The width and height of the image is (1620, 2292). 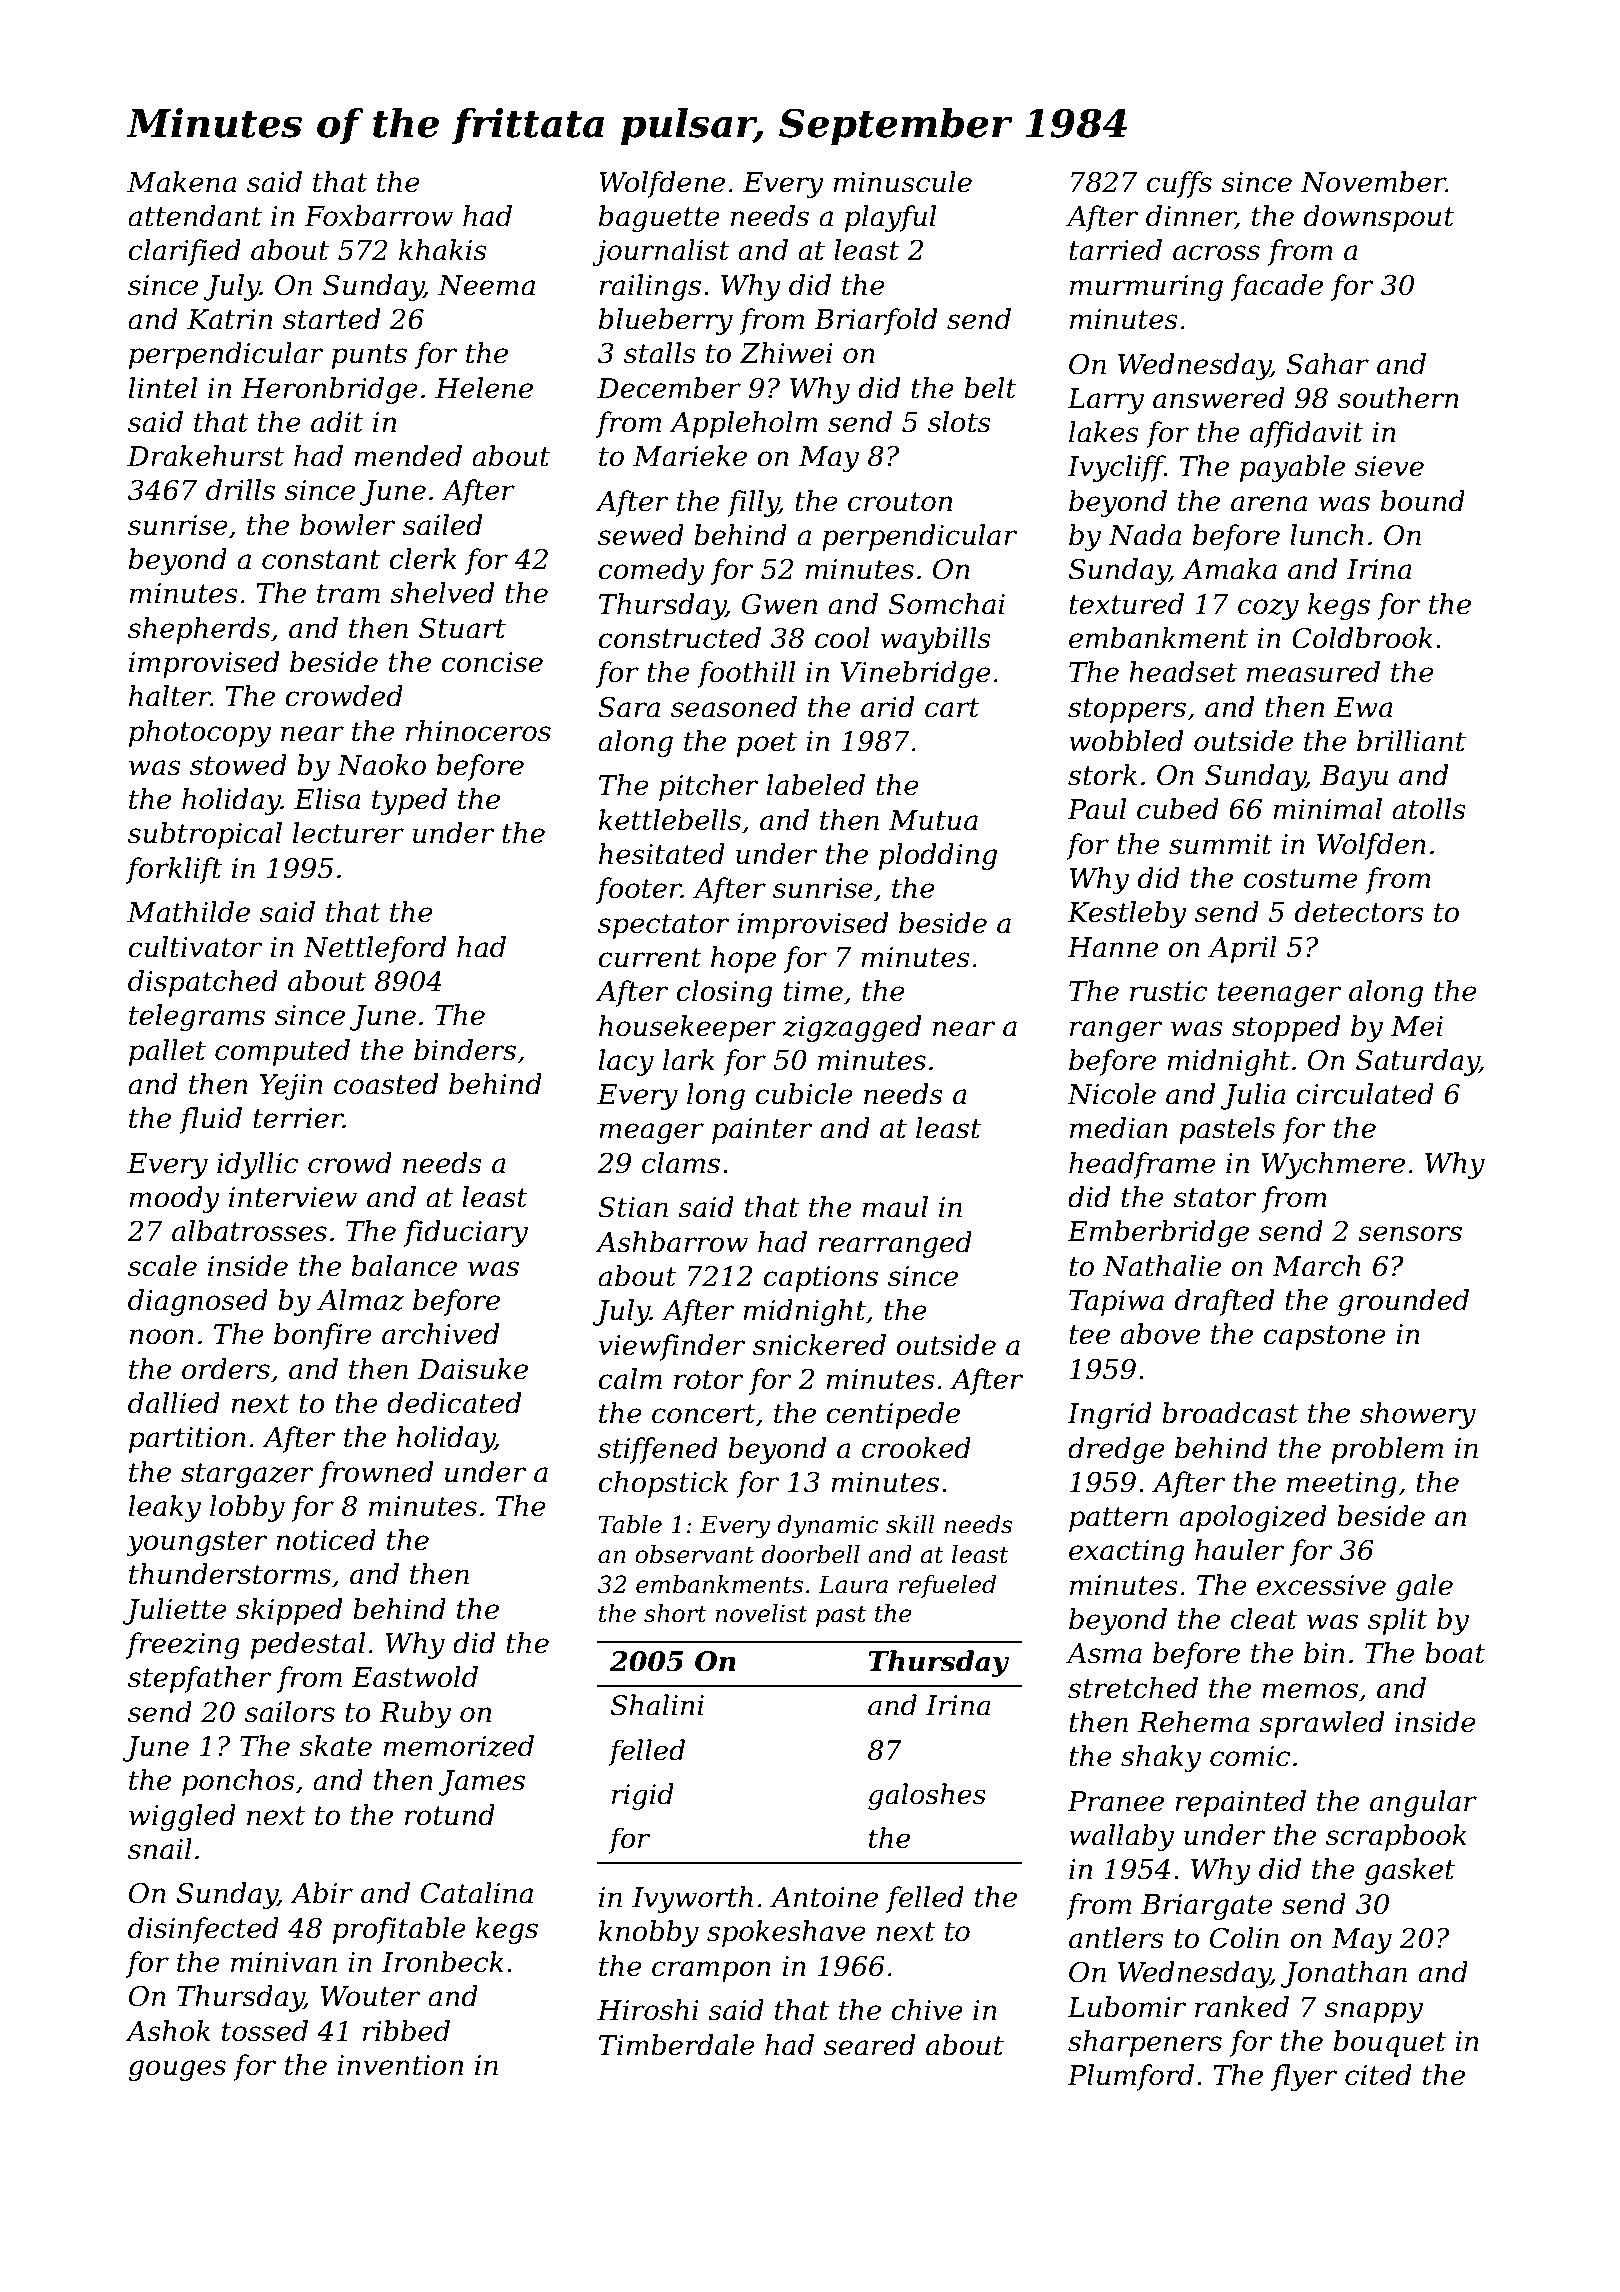 What do you see at coordinates (853, 1584) in the image?
I see `Laura` at bounding box center [853, 1584].
